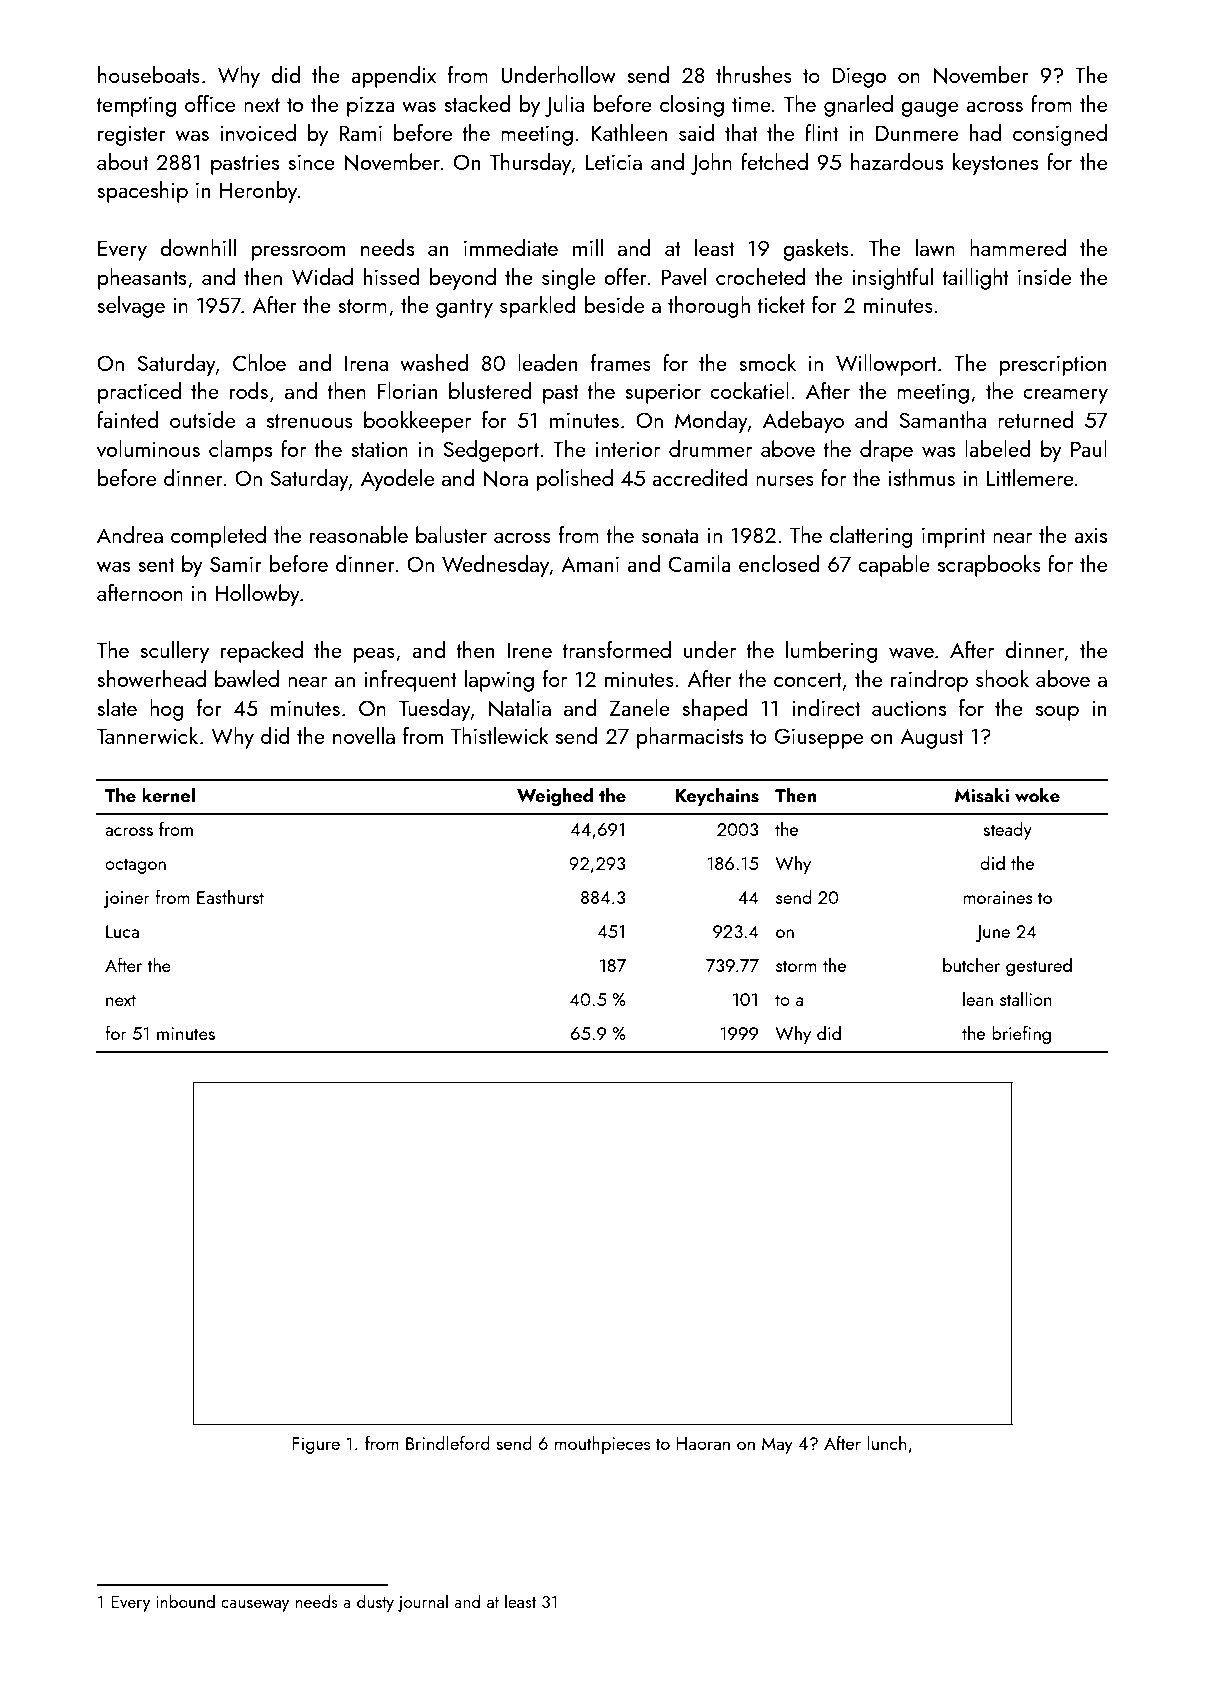  I want to click on Figure, so click(316, 1445).
